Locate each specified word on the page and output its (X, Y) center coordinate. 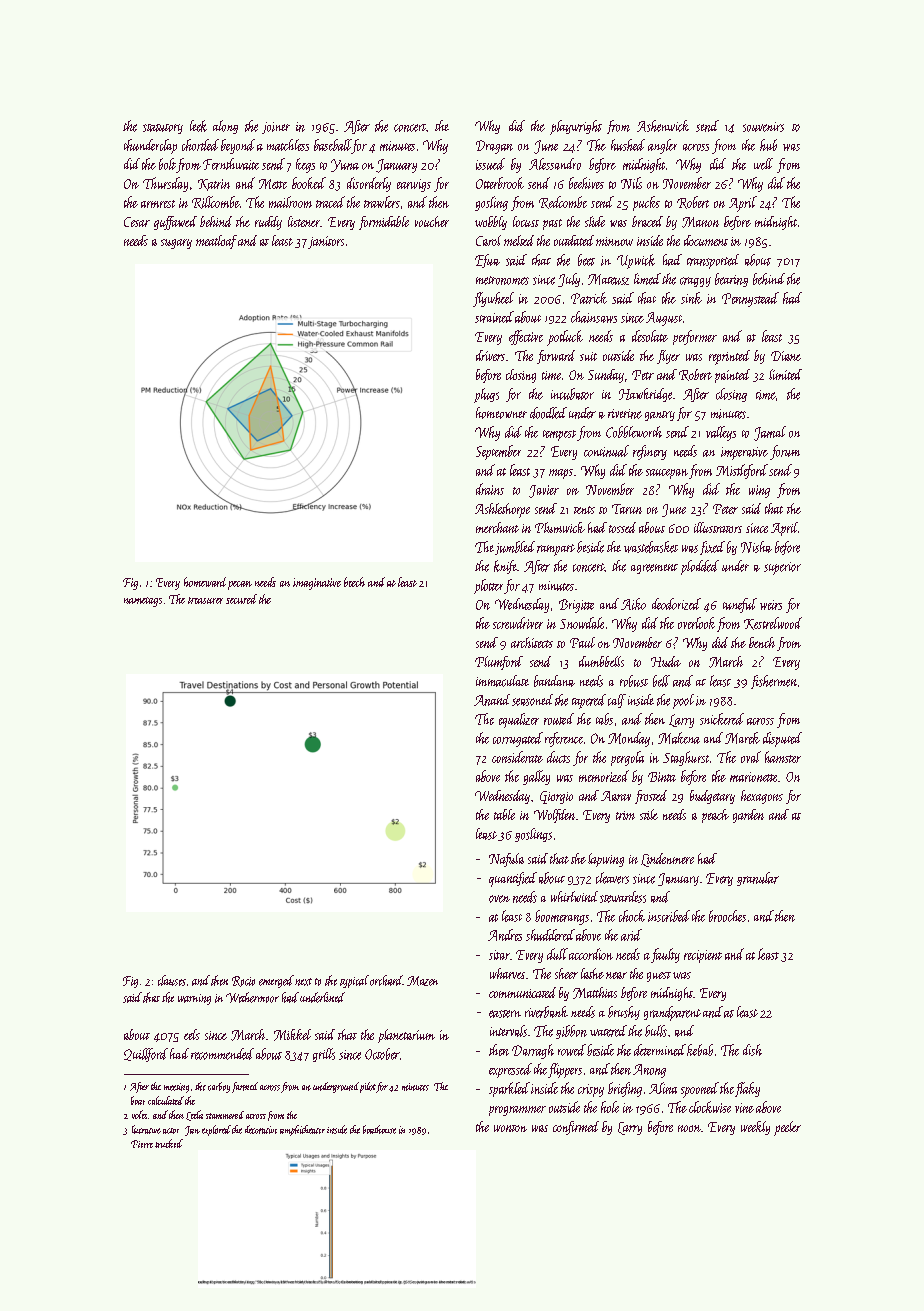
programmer (517, 1111)
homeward (205, 582)
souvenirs (763, 127)
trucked (169, 1143)
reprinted (729, 357)
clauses (172, 980)
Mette (273, 184)
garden (748, 816)
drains (490, 489)
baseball (333, 145)
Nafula (506, 860)
